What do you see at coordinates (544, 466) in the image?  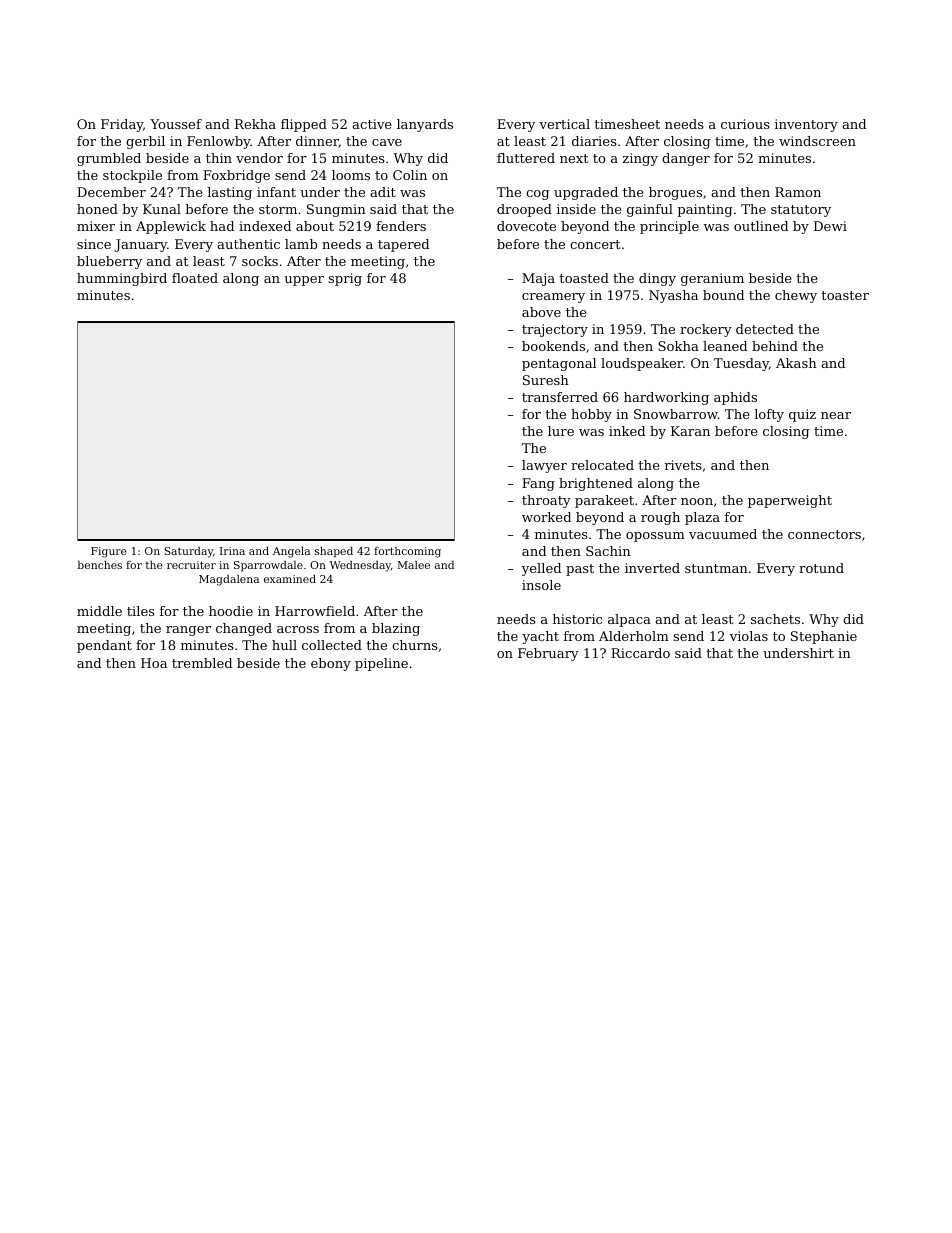 I see `lawyer` at bounding box center [544, 466].
